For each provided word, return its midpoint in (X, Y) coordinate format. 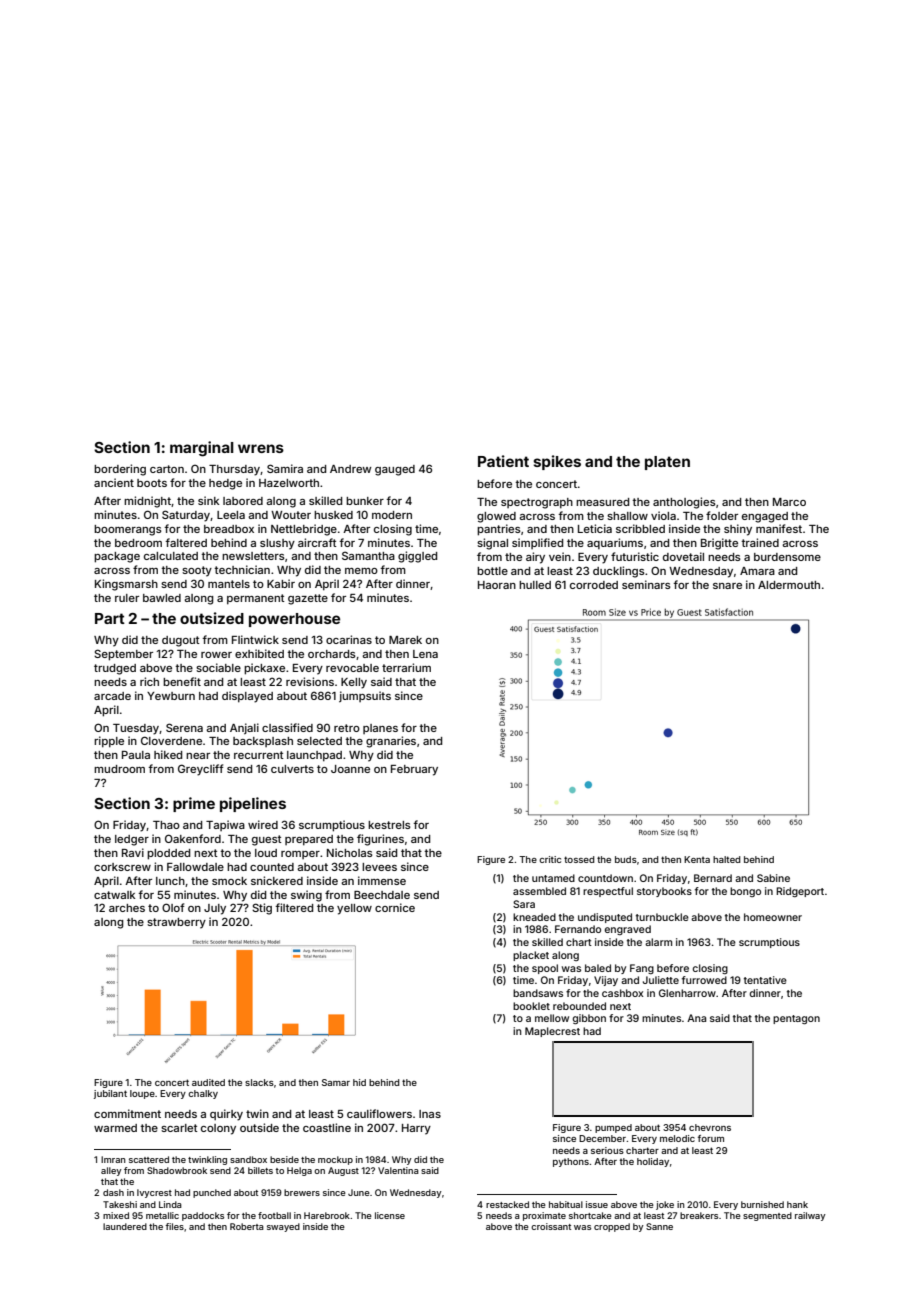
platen (667, 463)
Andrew (351, 469)
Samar (336, 1082)
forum (711, 1138)
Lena (425, 654)
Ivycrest (154, 1193)
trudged (115, 669)
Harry (416, 1129)
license (390, 1215)
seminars (646, 584)
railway (810, 1216)
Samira (285, 468)
